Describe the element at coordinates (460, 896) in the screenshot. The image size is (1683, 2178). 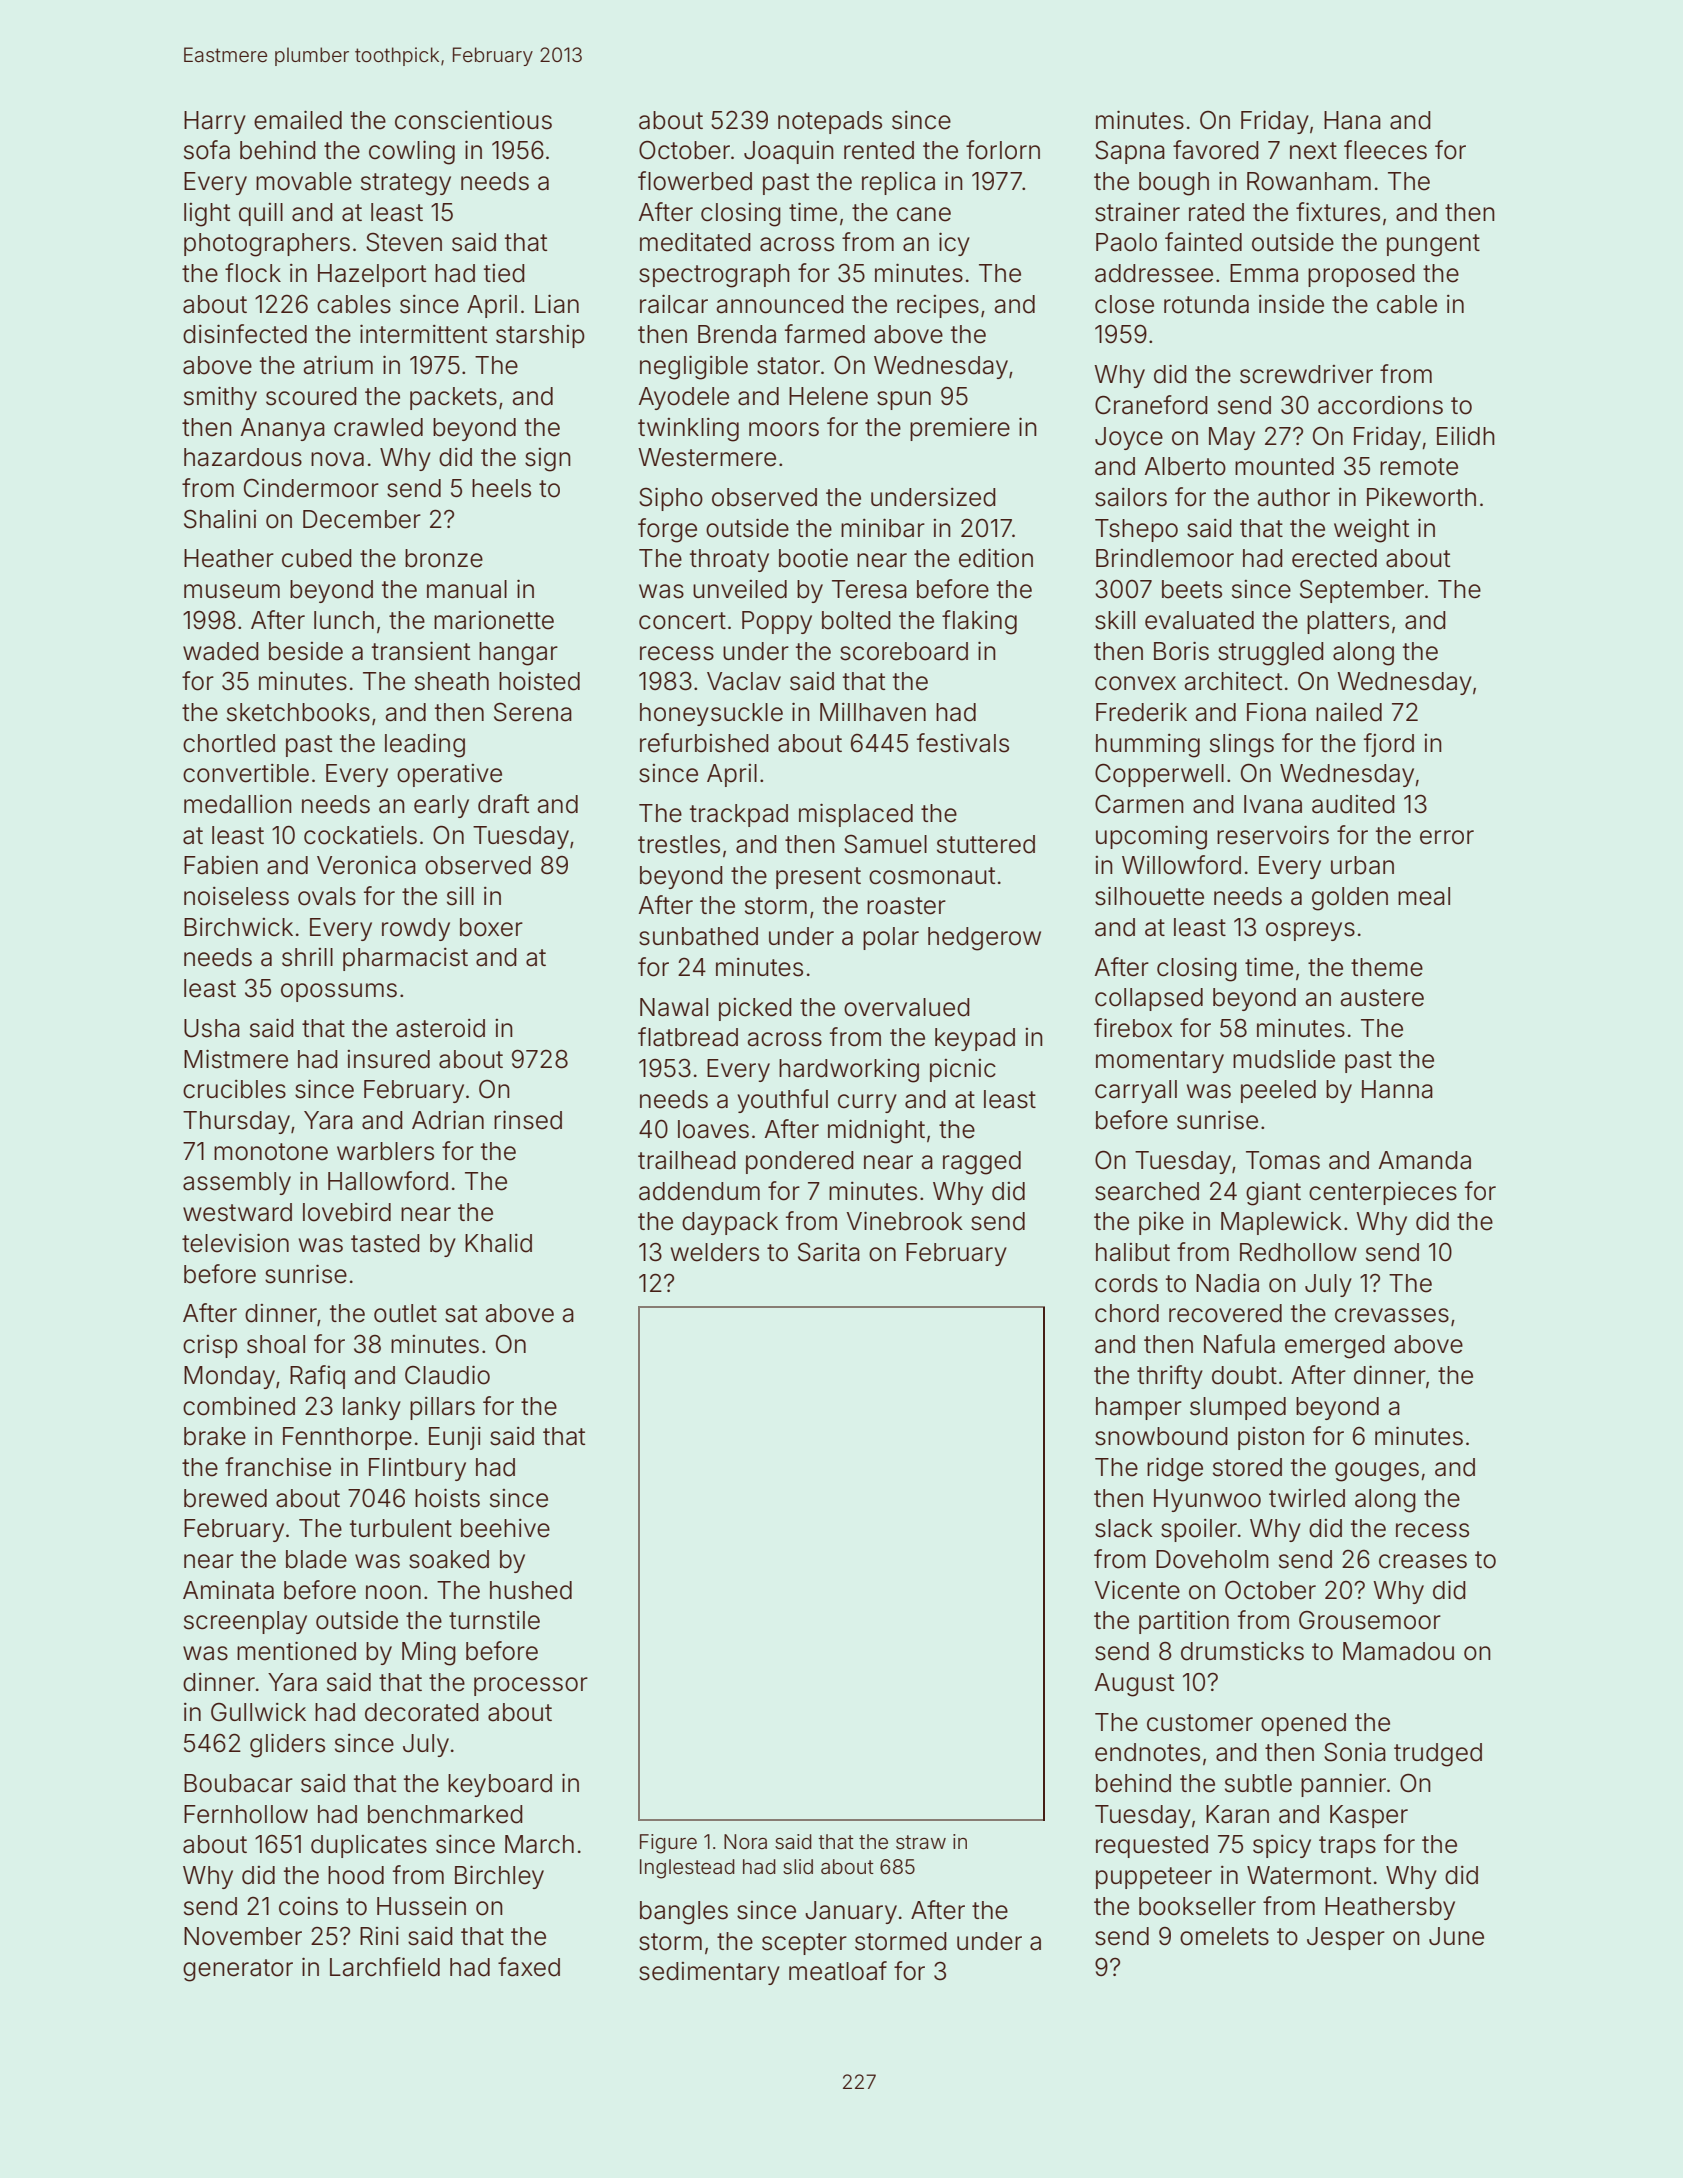
I see `sill` at that location.
